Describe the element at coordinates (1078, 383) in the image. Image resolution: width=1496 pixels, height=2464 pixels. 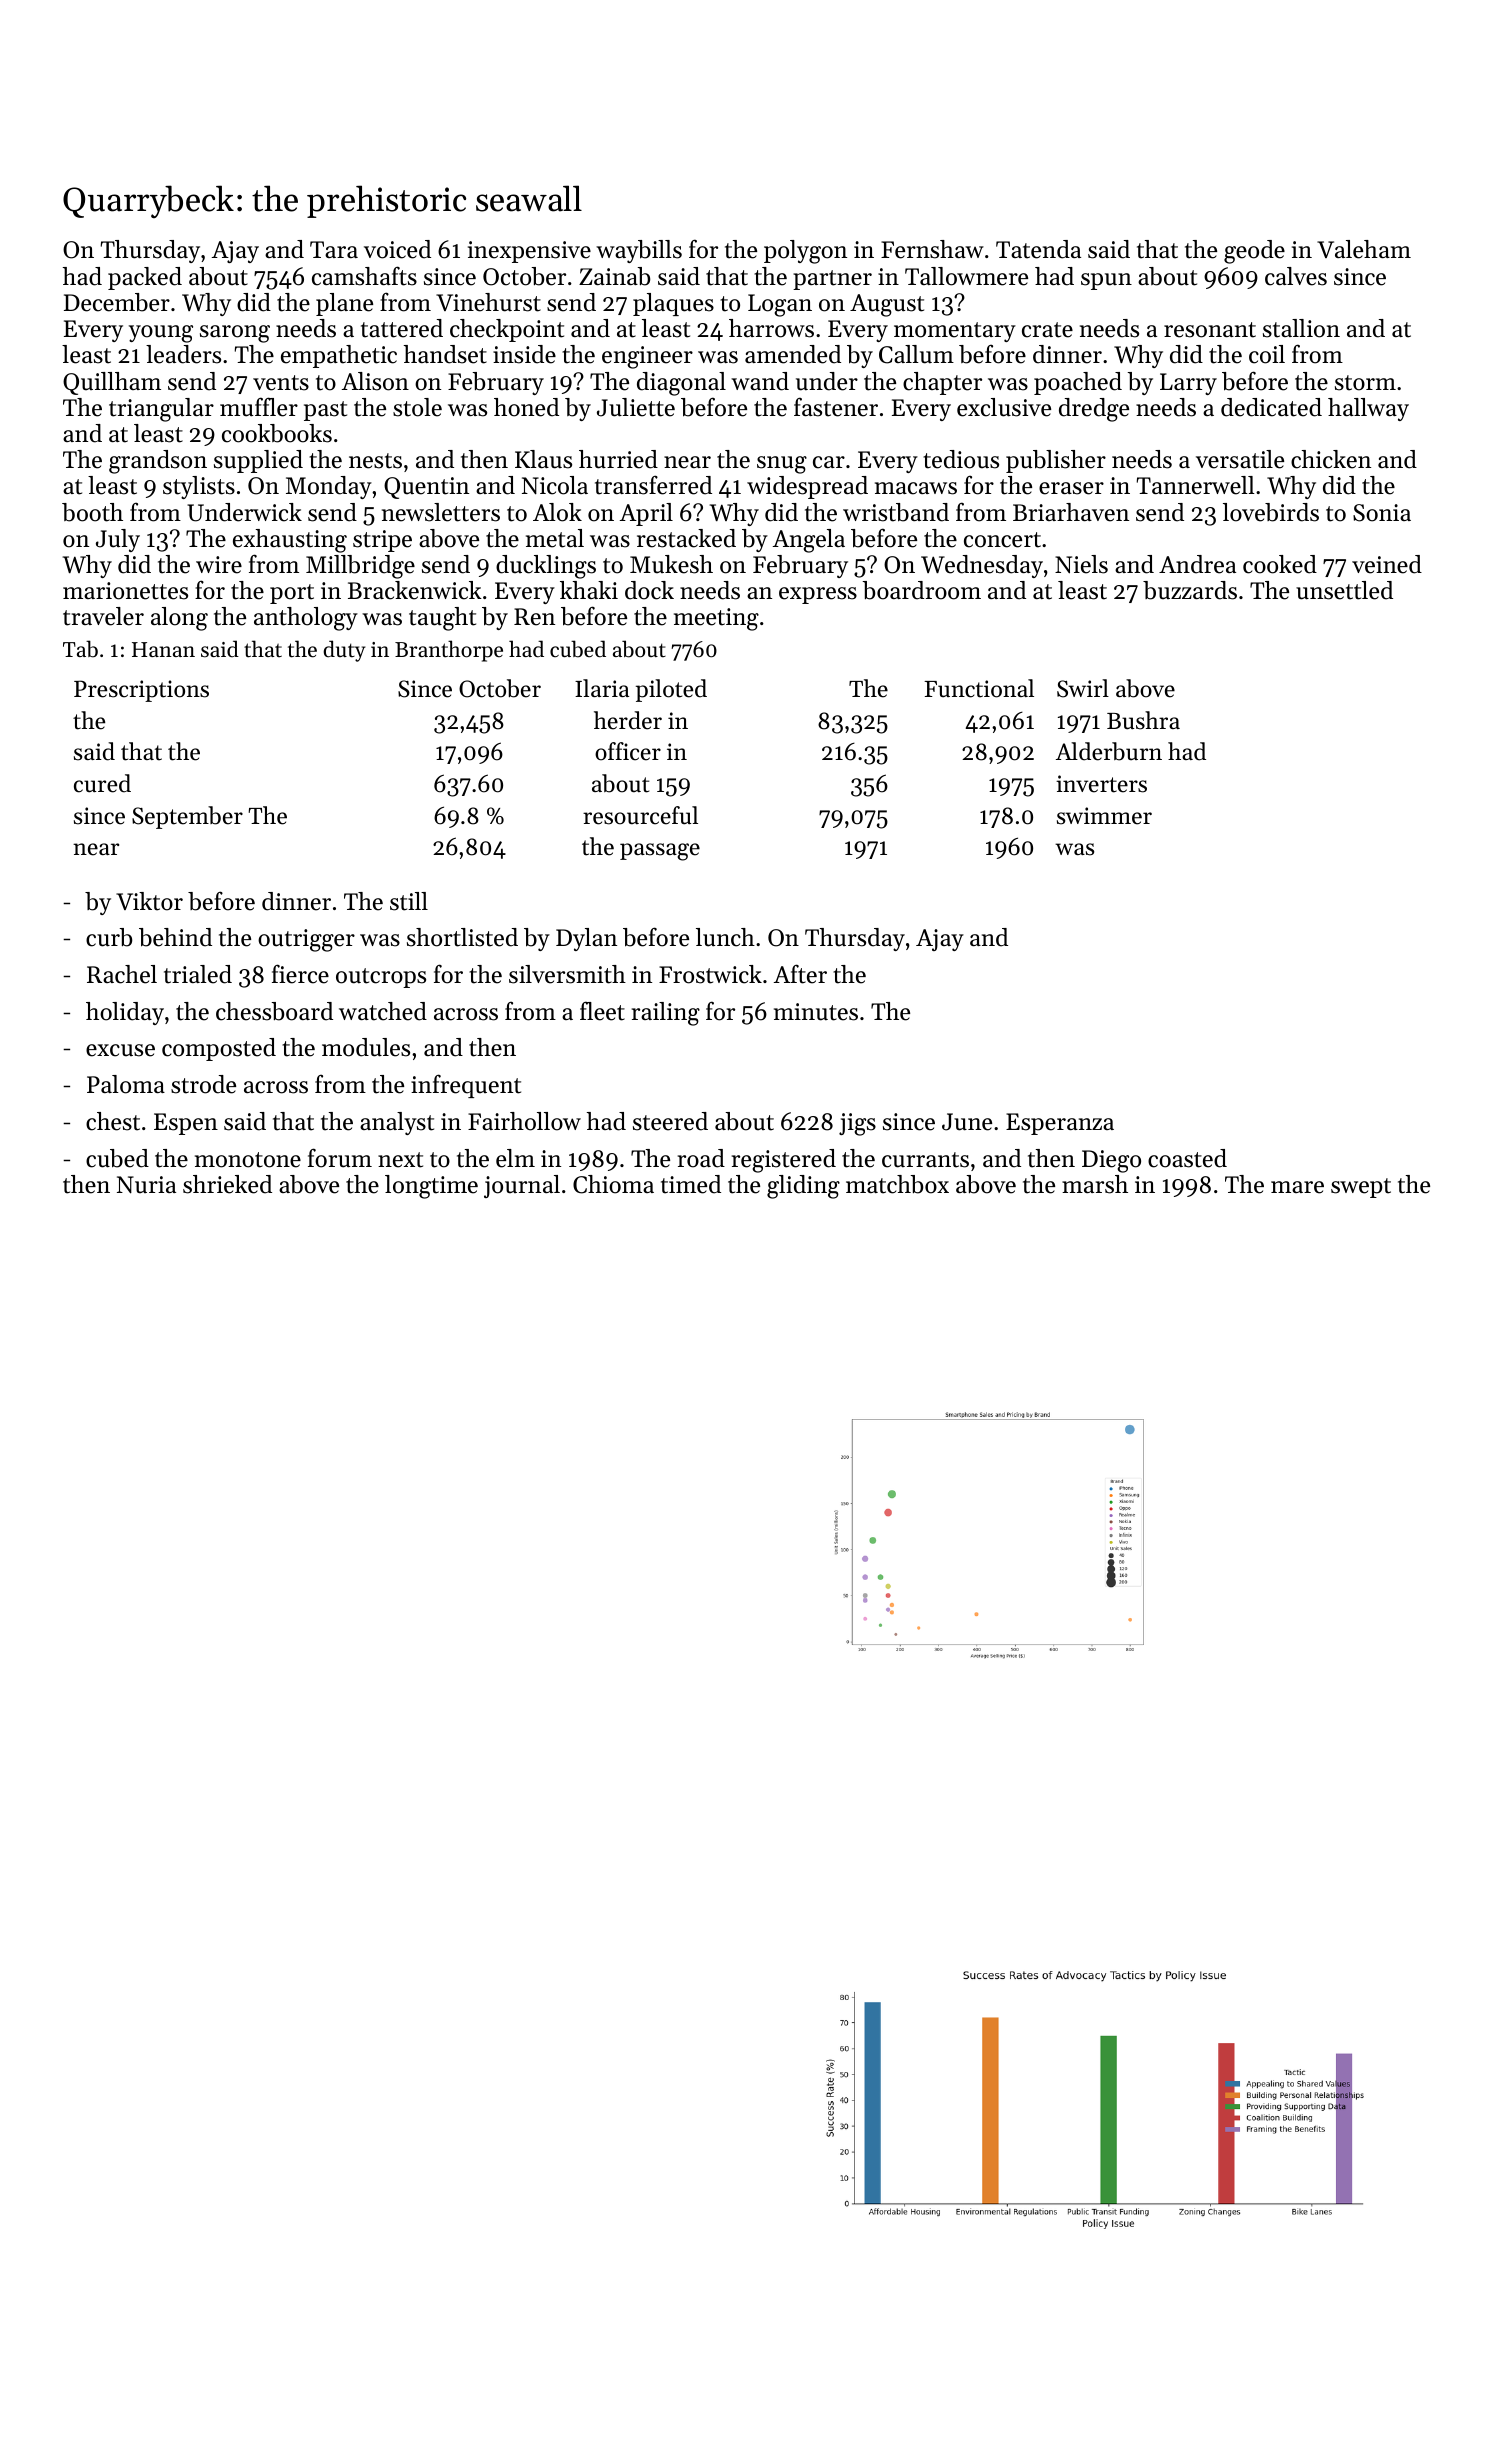
I see `poached` at that location.
